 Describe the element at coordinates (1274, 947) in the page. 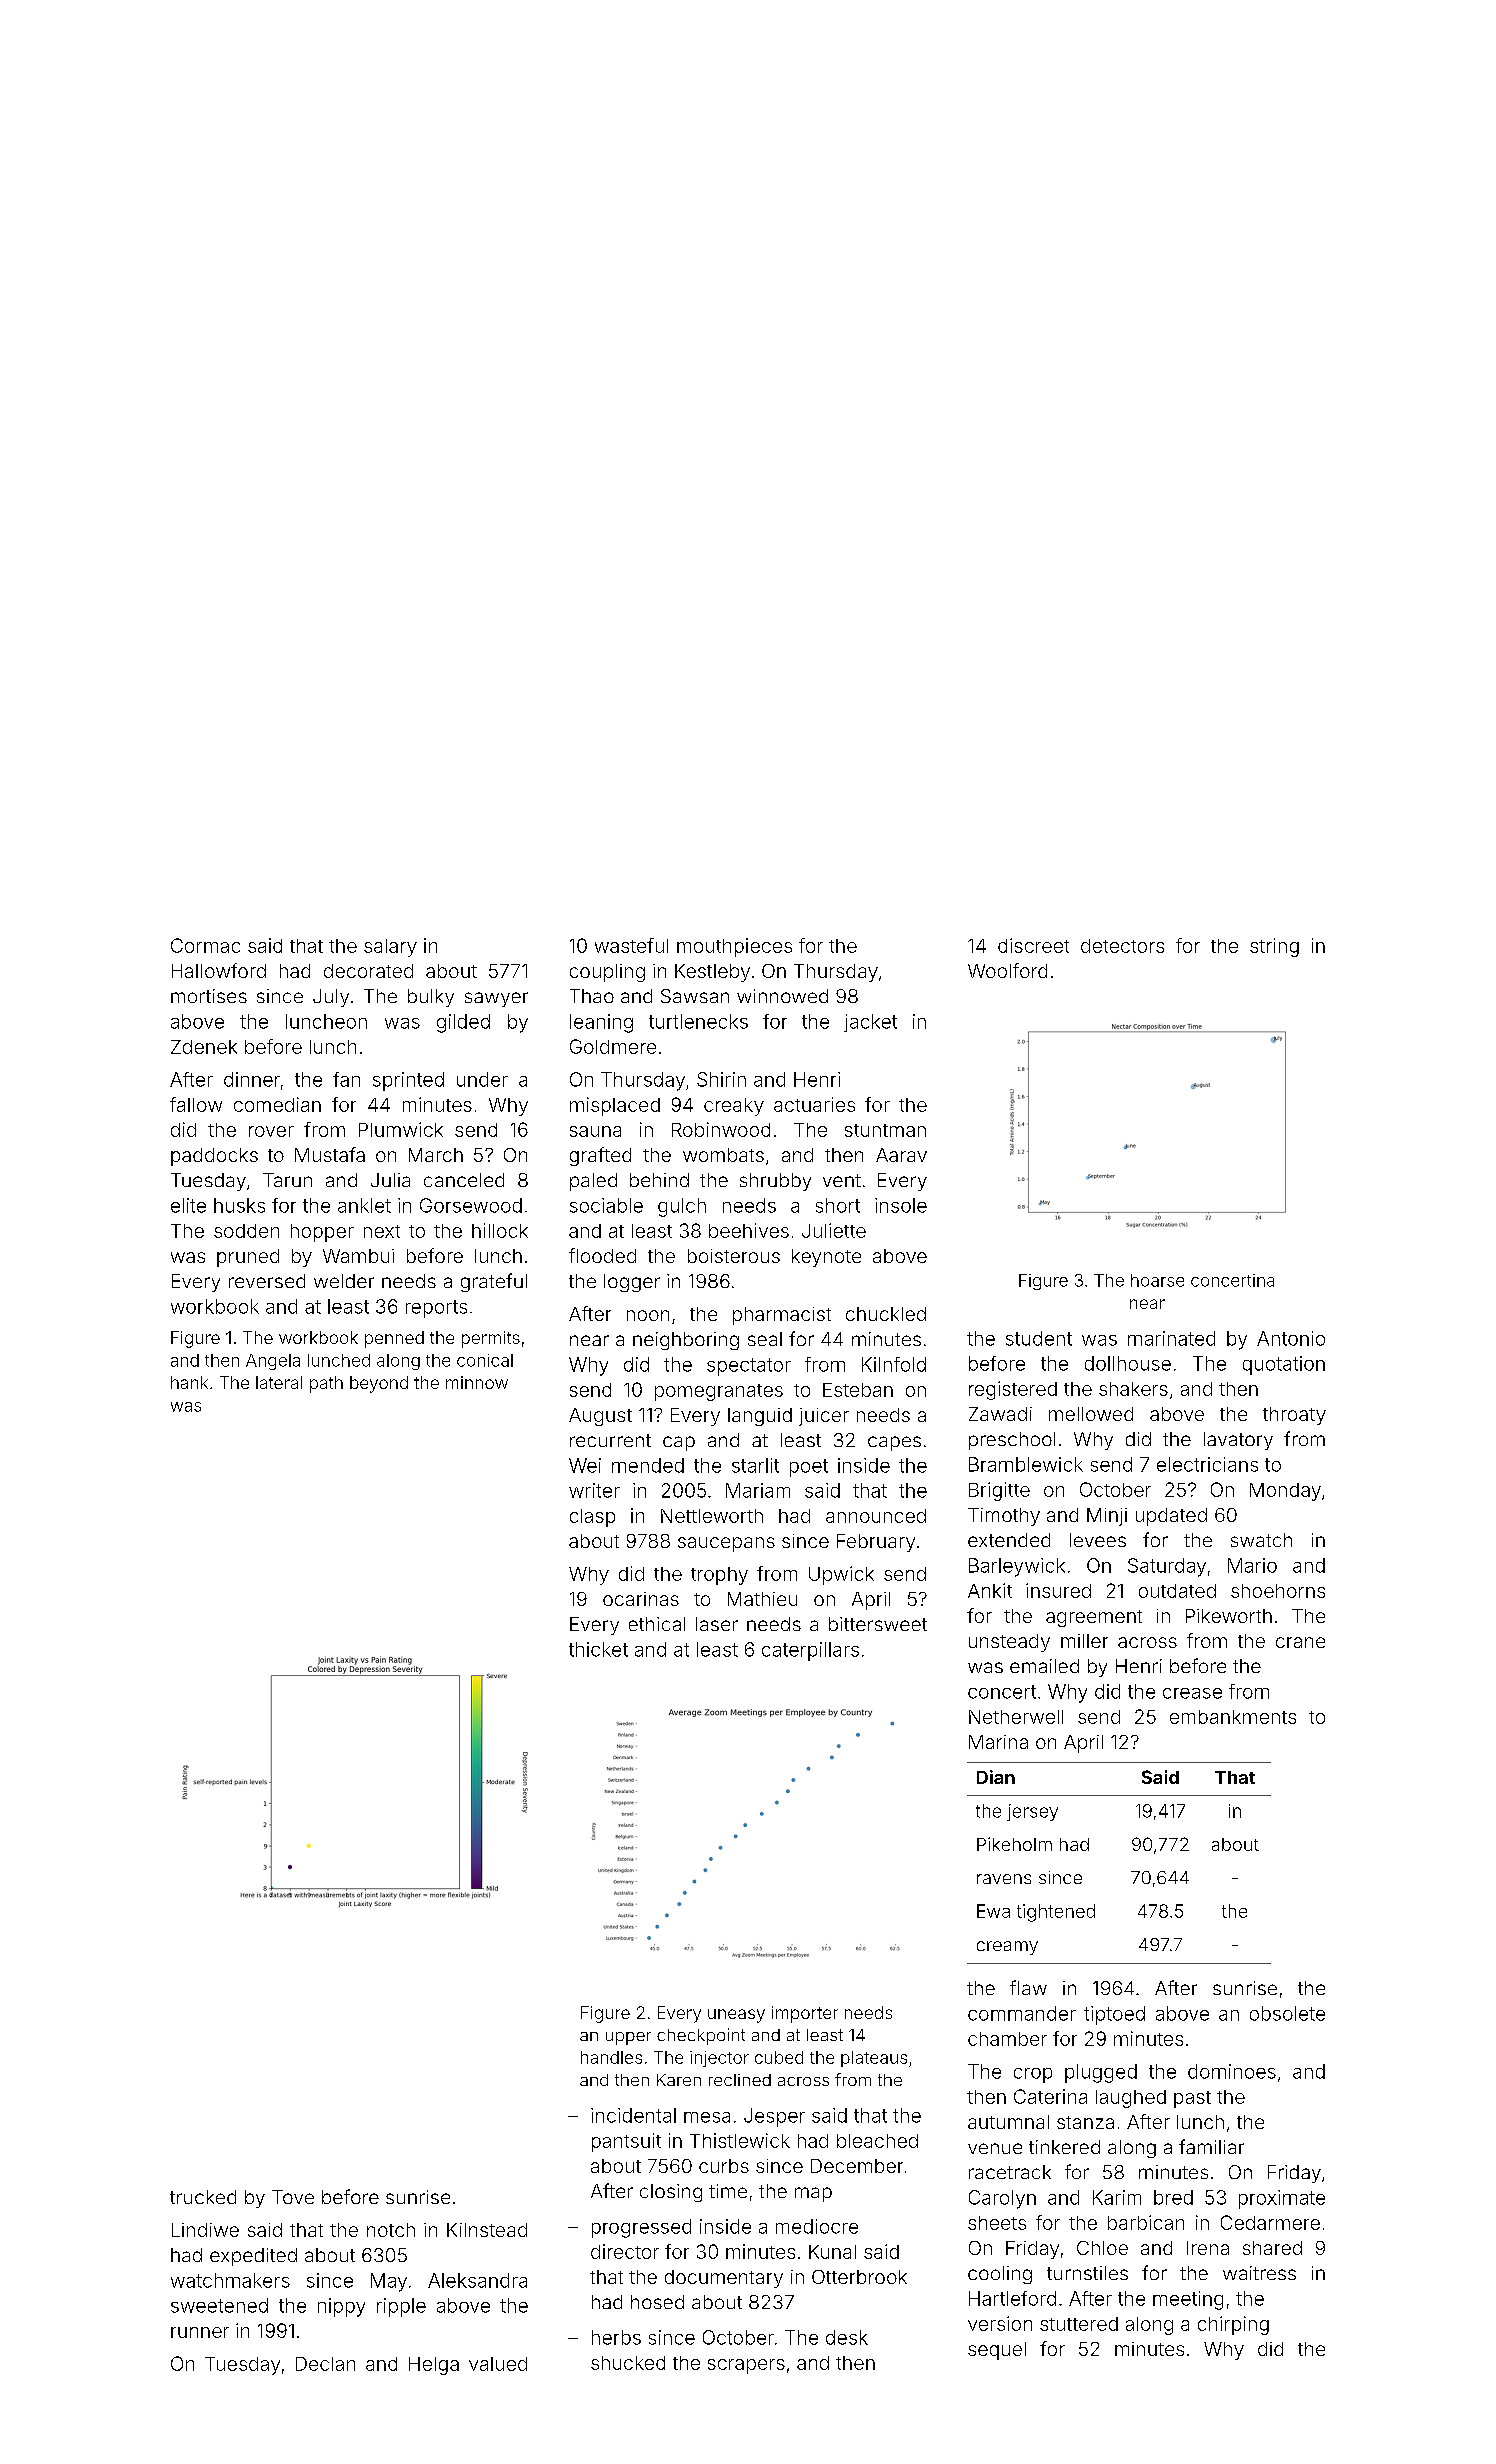

I see `string` at that location.
